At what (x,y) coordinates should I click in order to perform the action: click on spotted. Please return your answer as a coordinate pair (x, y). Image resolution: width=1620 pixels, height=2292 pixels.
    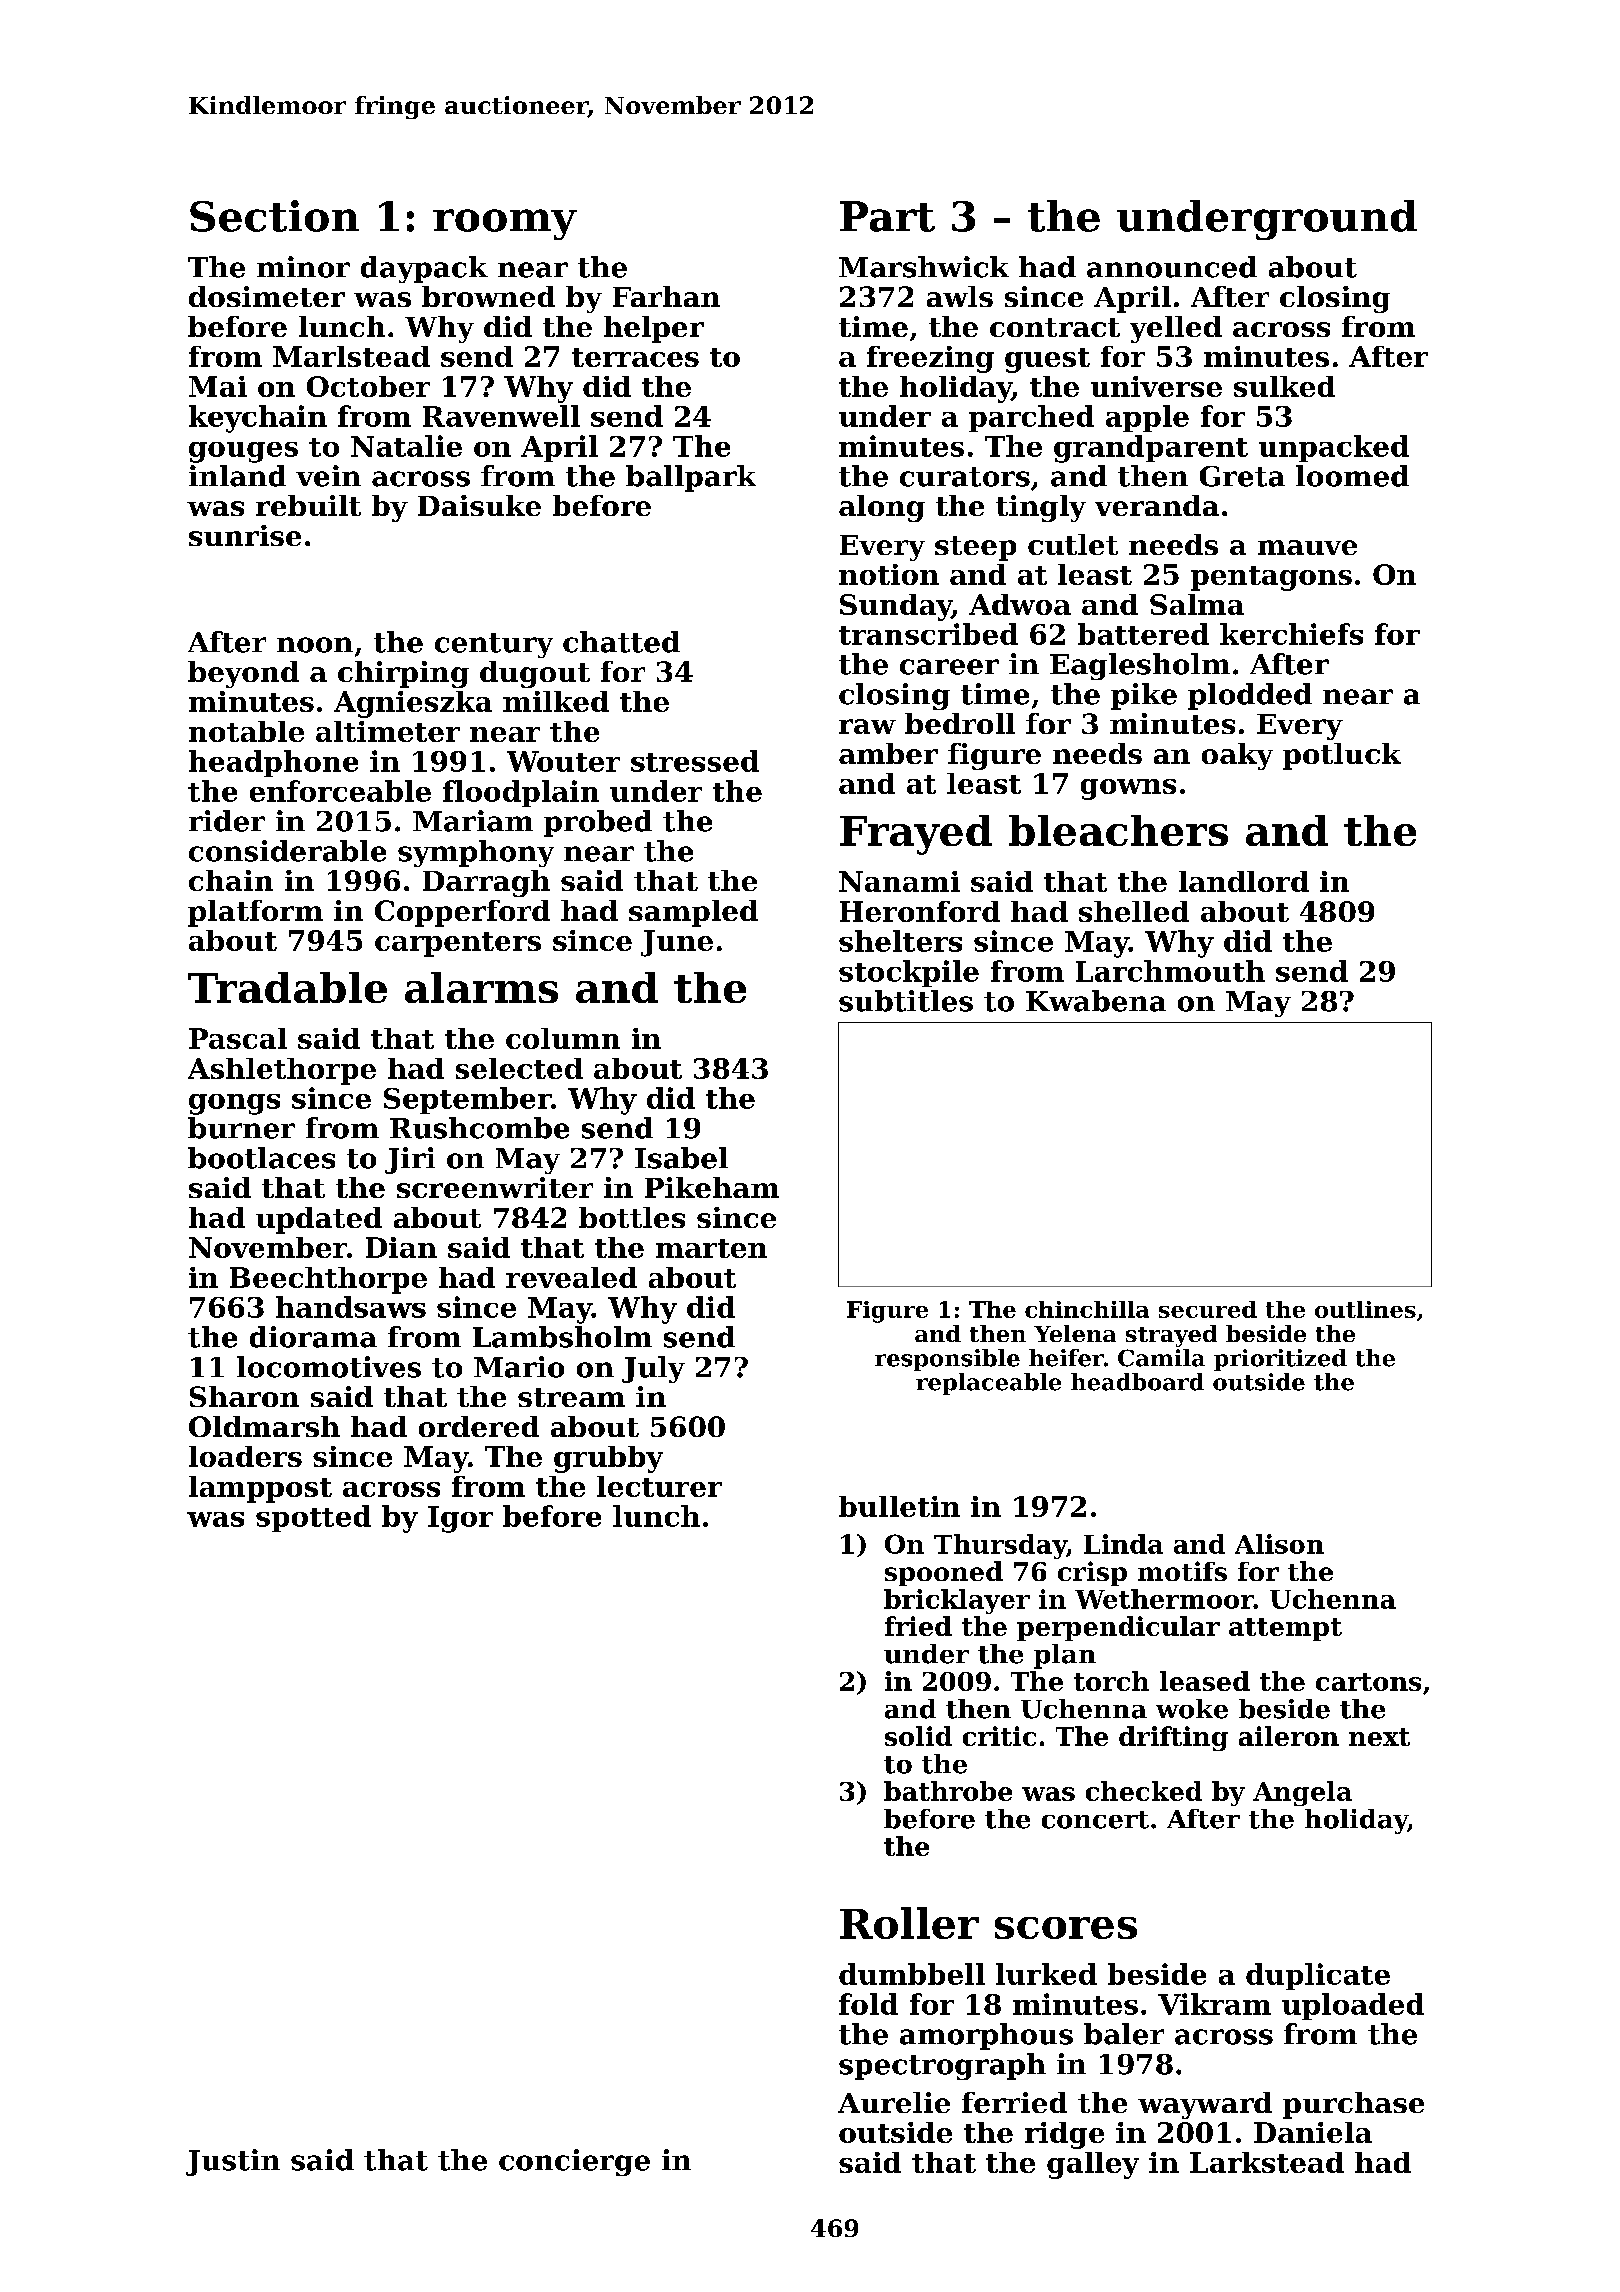
    Looking at the image, I should click on (313, 1518).
